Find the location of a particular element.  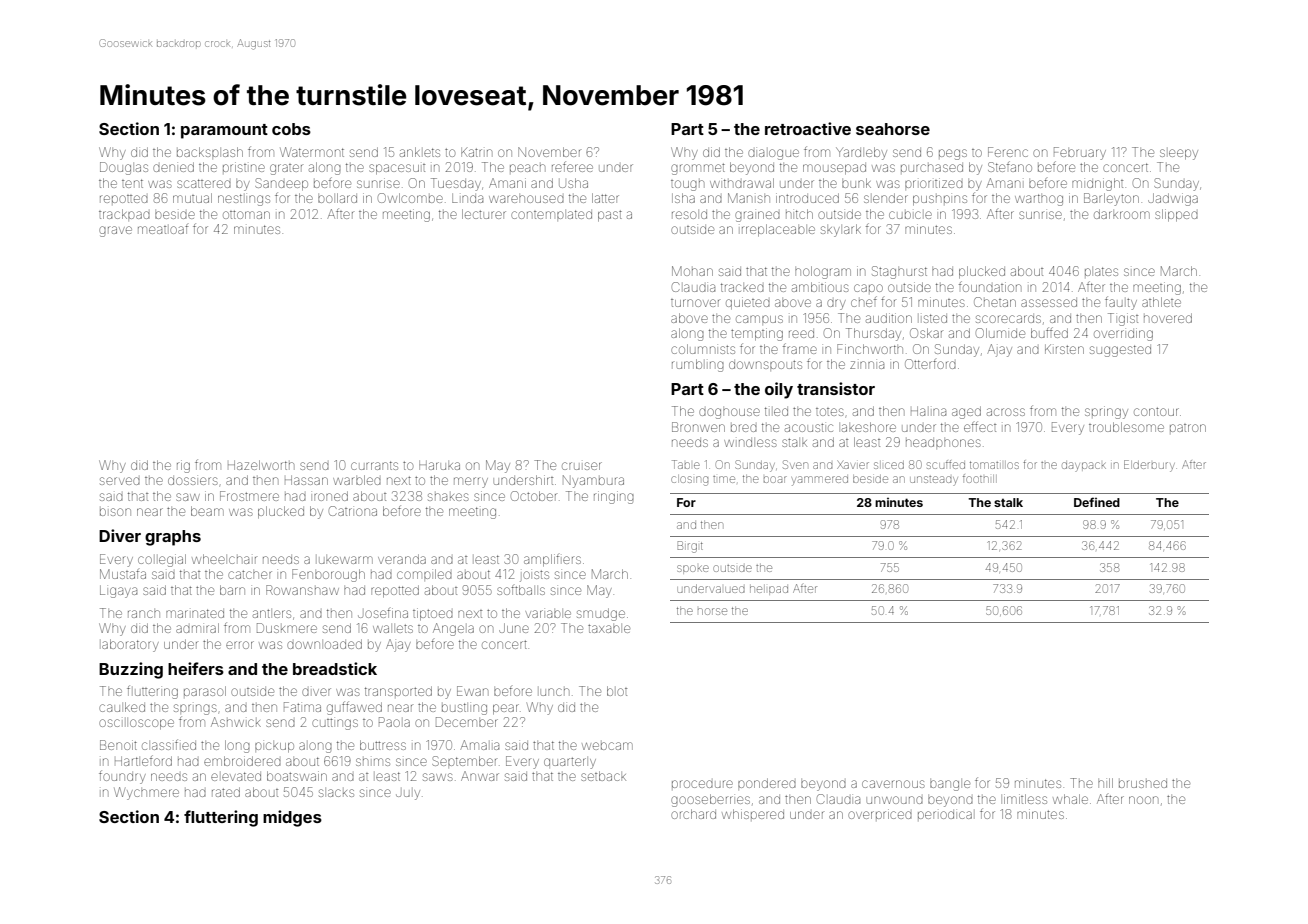

Douglas is located at coordinates (124, 168).
